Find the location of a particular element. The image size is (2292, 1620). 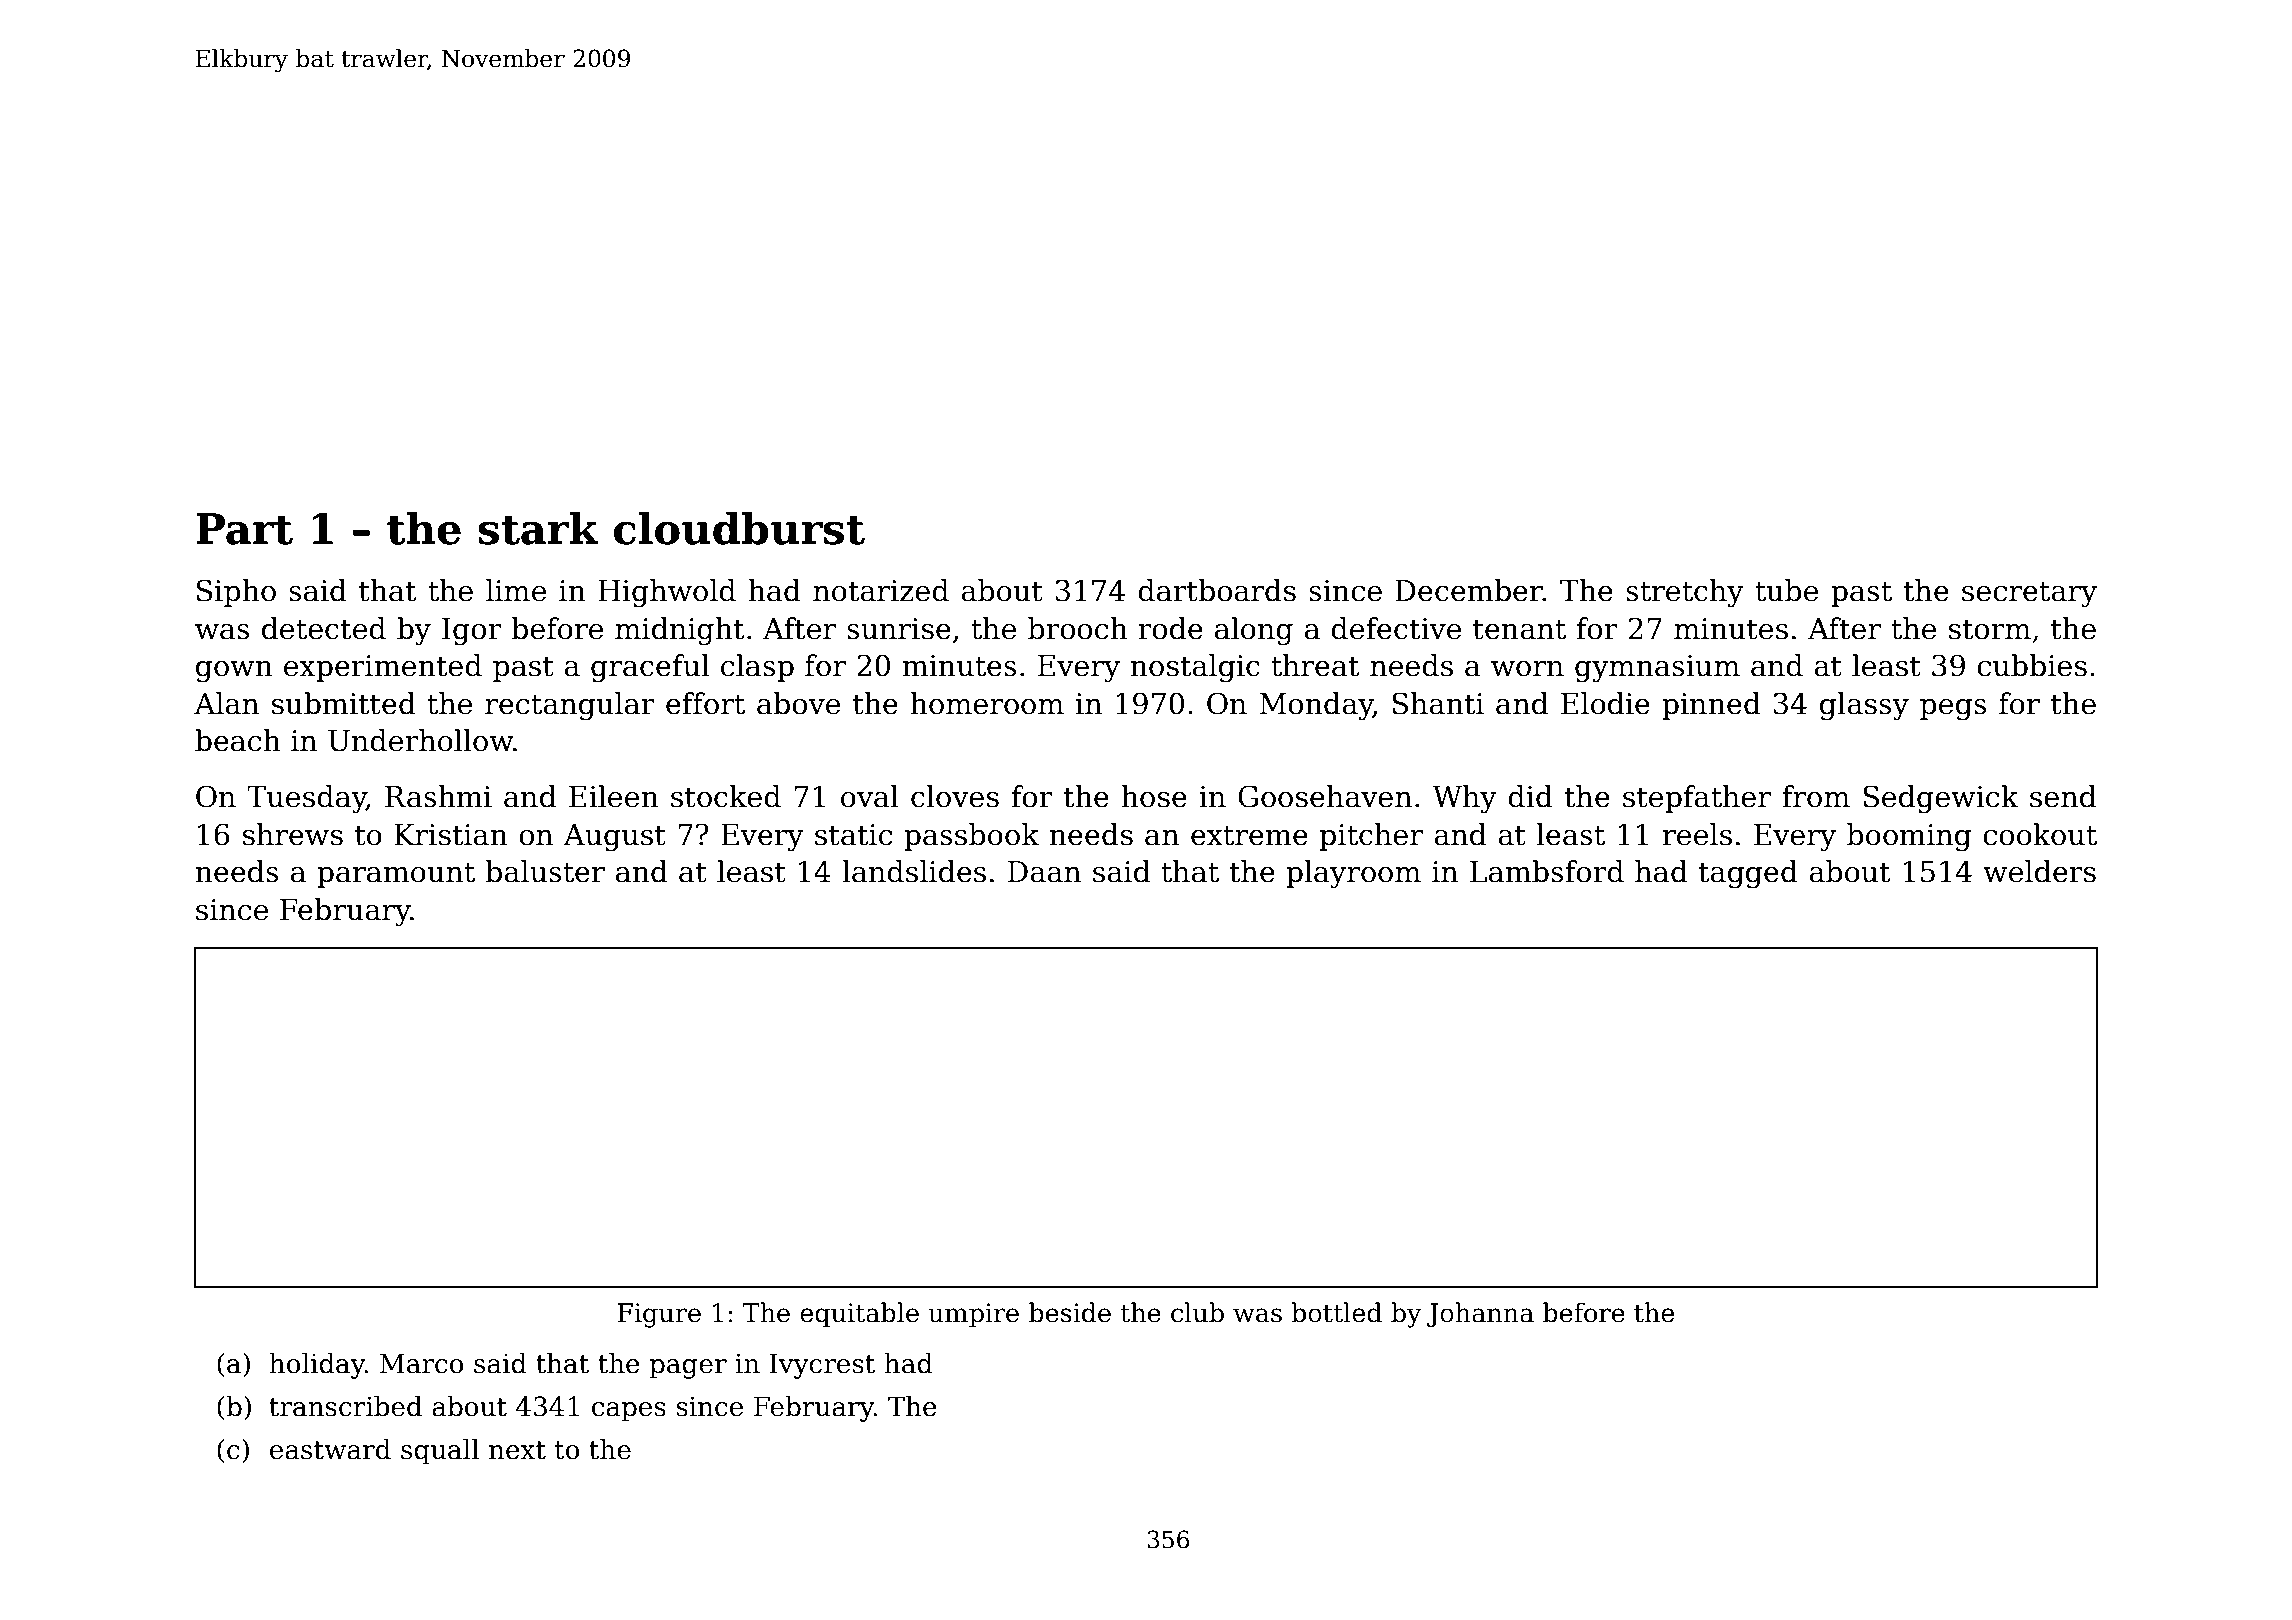

booming is located at coordinates (1909, 837).
